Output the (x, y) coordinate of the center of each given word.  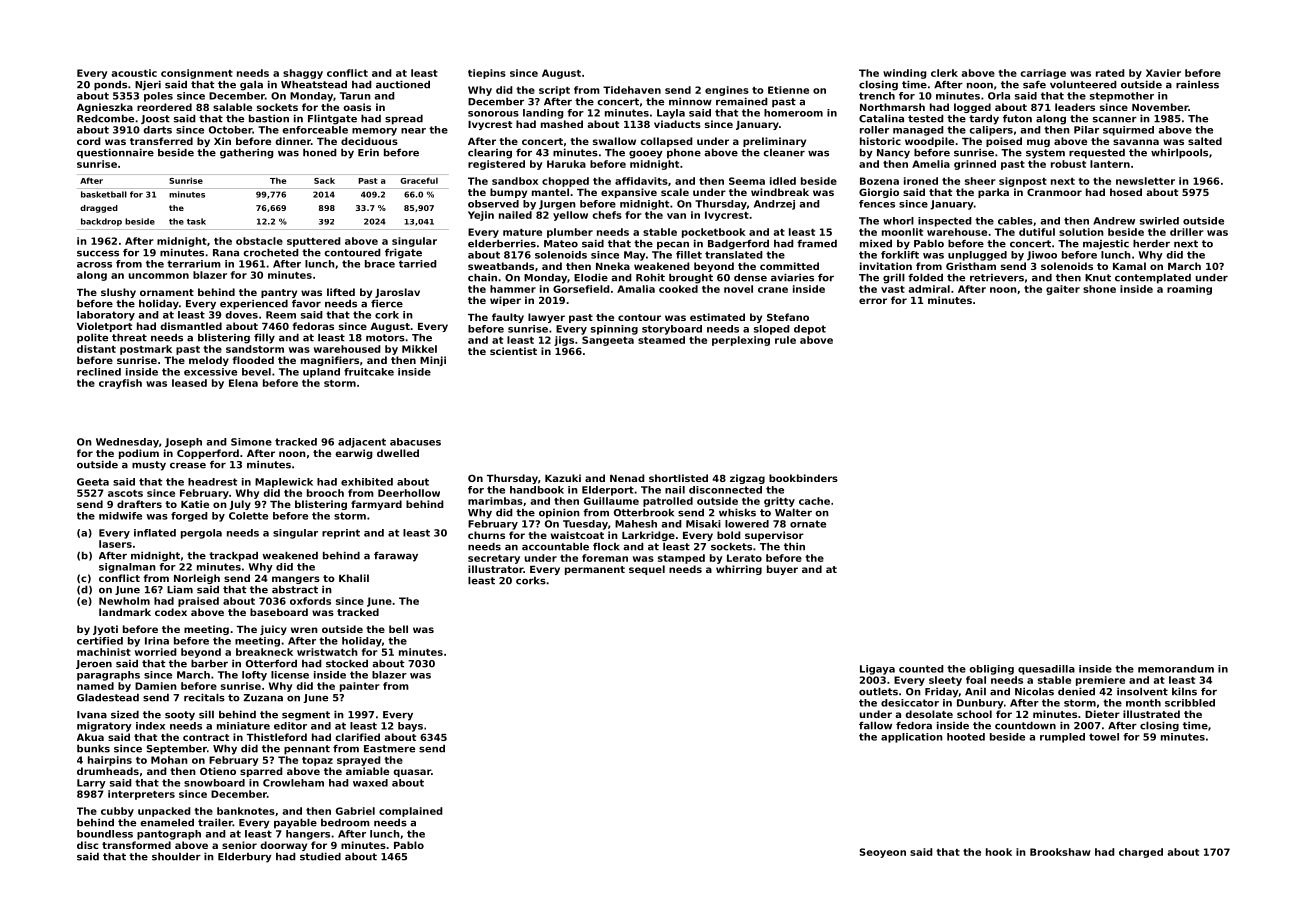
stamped (681, 559)
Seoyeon (883, 853)
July (240, 505)
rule (785, 340)
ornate (808, 524)
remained (742, 101)
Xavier (1163, 73)
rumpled (1062, 738)
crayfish (120, 384)
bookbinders (803, 478)
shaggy (303, 74)
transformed (136, 845)
